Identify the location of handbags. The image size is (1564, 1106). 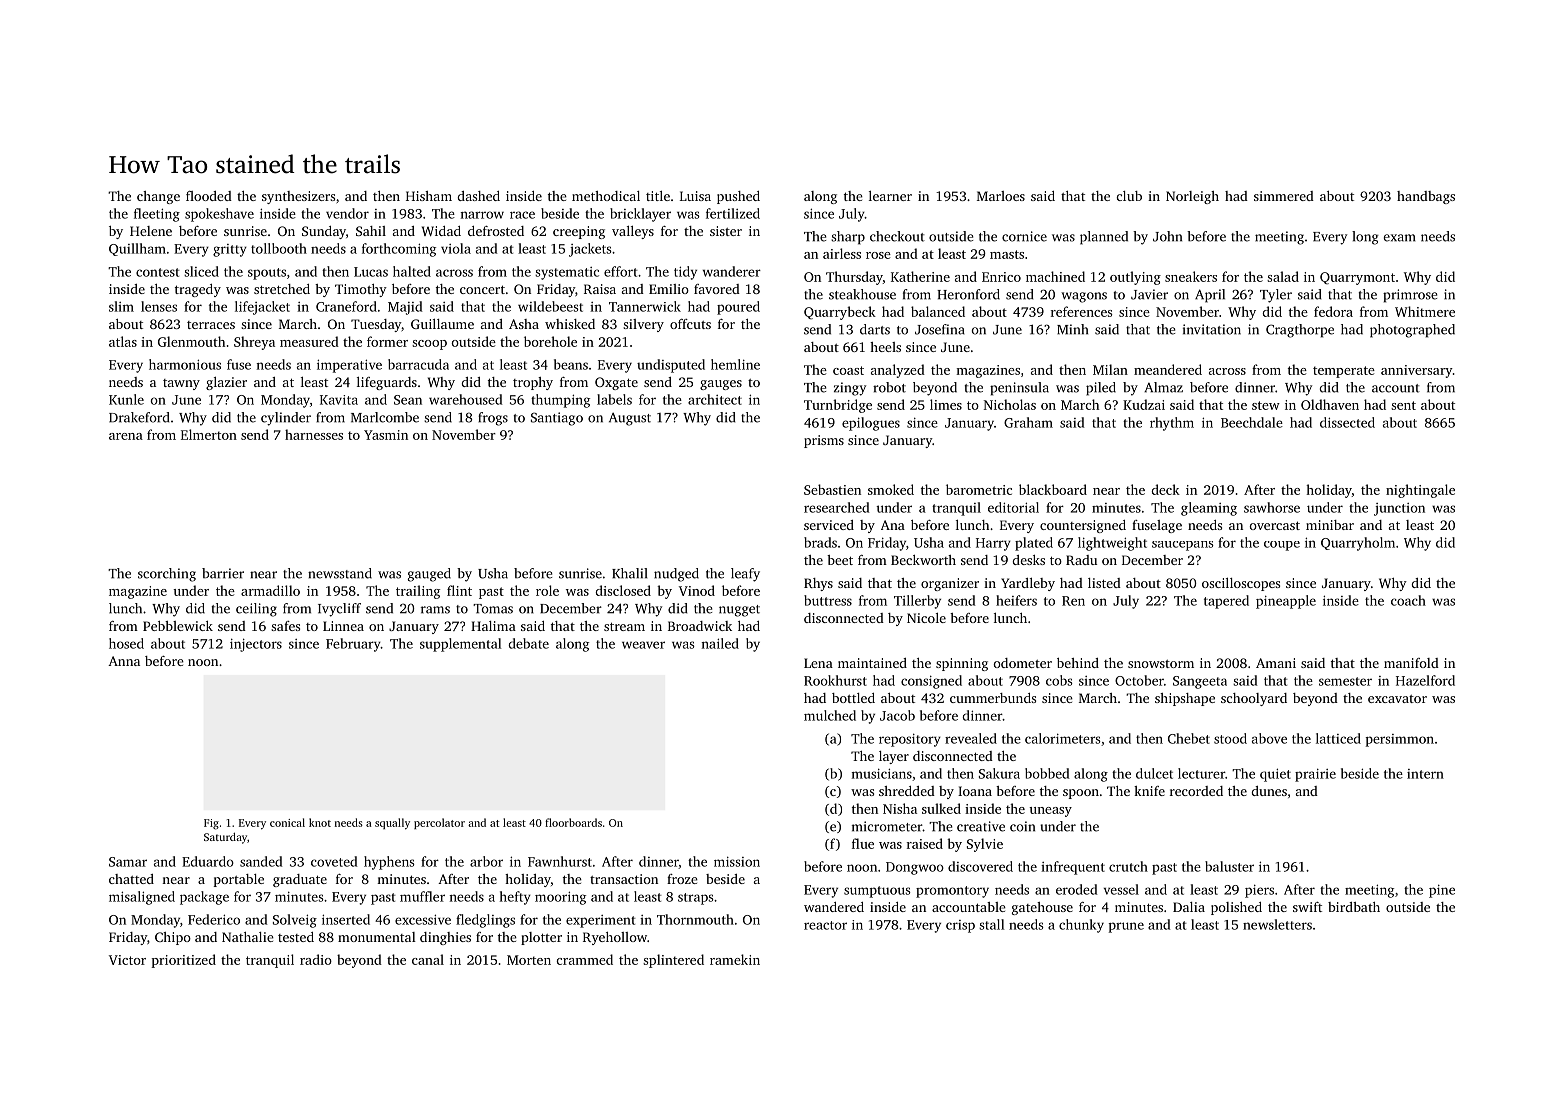
(1426, 197).
